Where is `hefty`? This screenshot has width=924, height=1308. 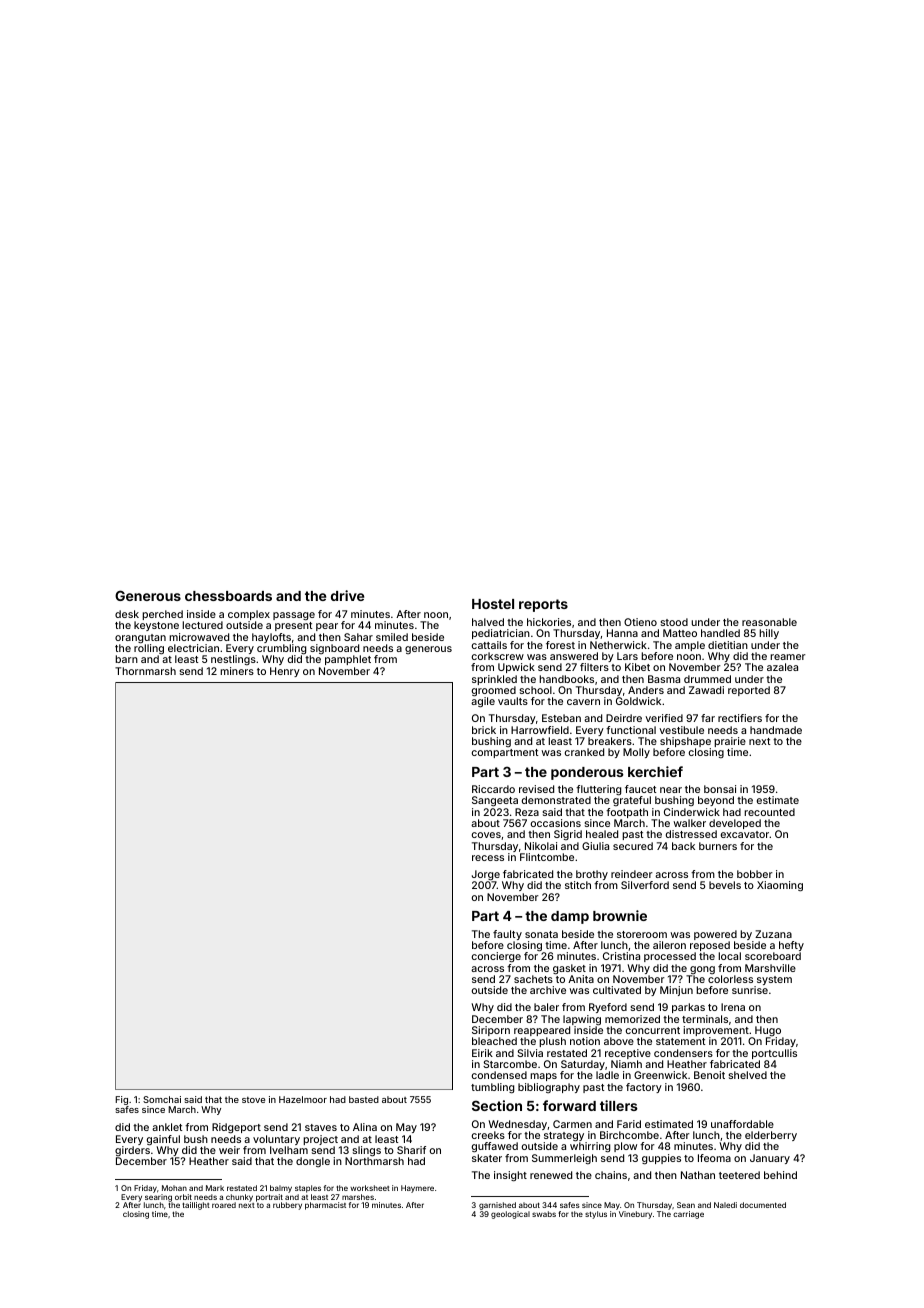
hefty is located at coordinates (791, 946).
